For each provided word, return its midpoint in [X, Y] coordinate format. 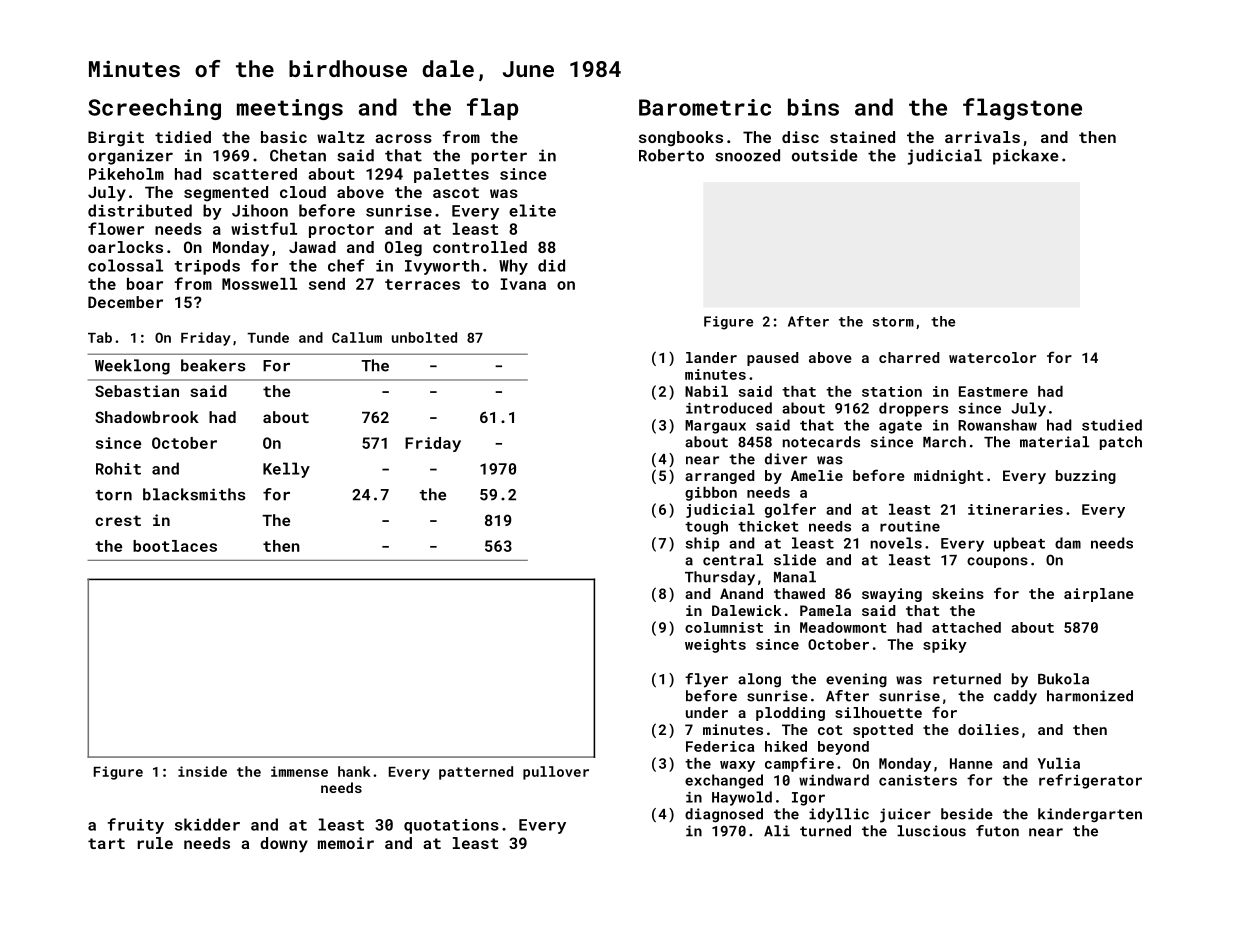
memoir [346, 843]
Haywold [742, 798]
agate [900, 427]
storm [893, 322]
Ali [777, 830]
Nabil [706, 391]
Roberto [671, 155]
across [403, 138]
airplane [1099, 595]
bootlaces [175, 546]
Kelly [286, 470]
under [707, 712]
